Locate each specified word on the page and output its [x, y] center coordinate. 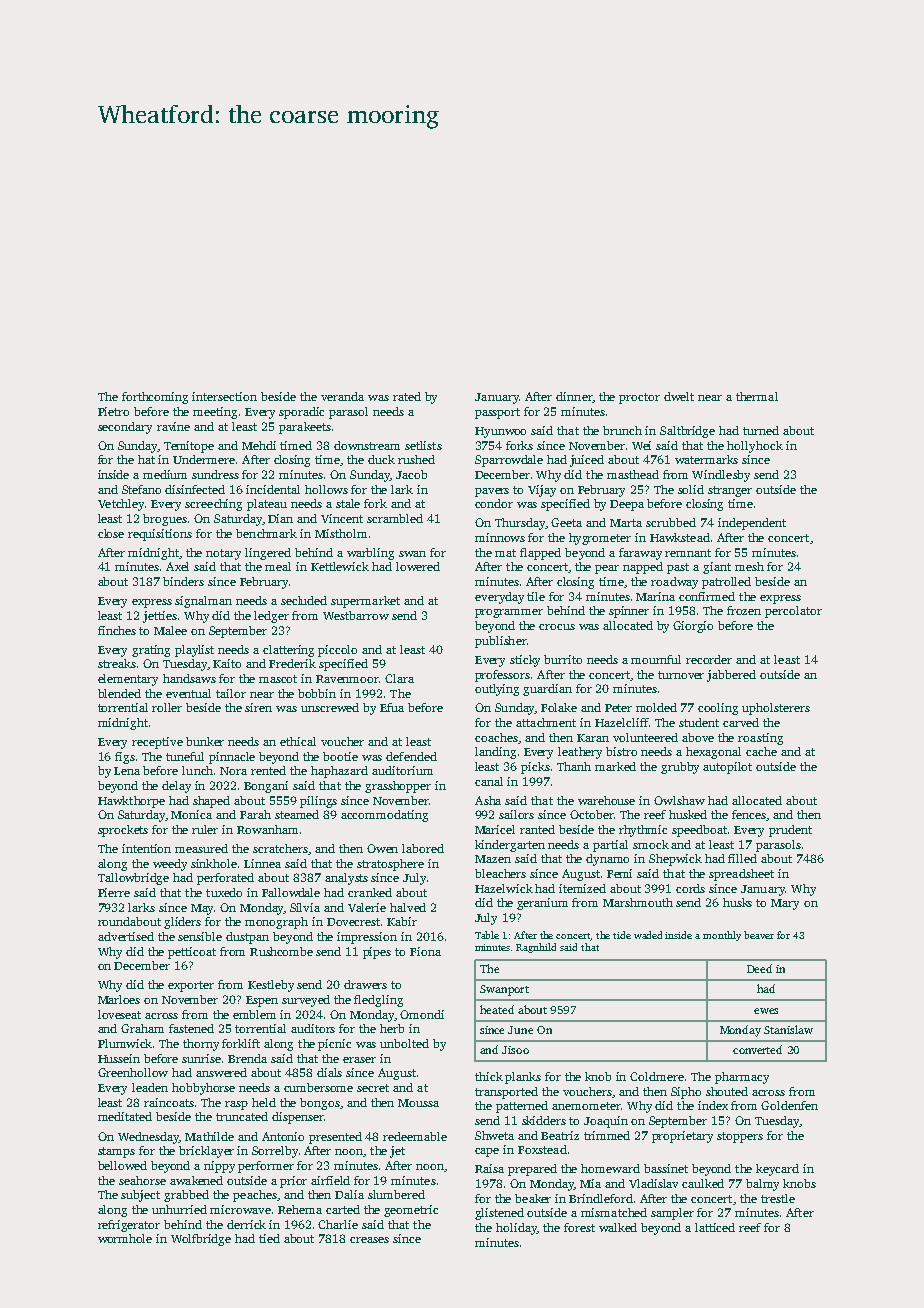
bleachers [500, 873]
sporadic [301, 413]
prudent [790, 831]
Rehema [300, 1209]
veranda [342, 396]
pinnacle [232, 758]
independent [752, 524]
